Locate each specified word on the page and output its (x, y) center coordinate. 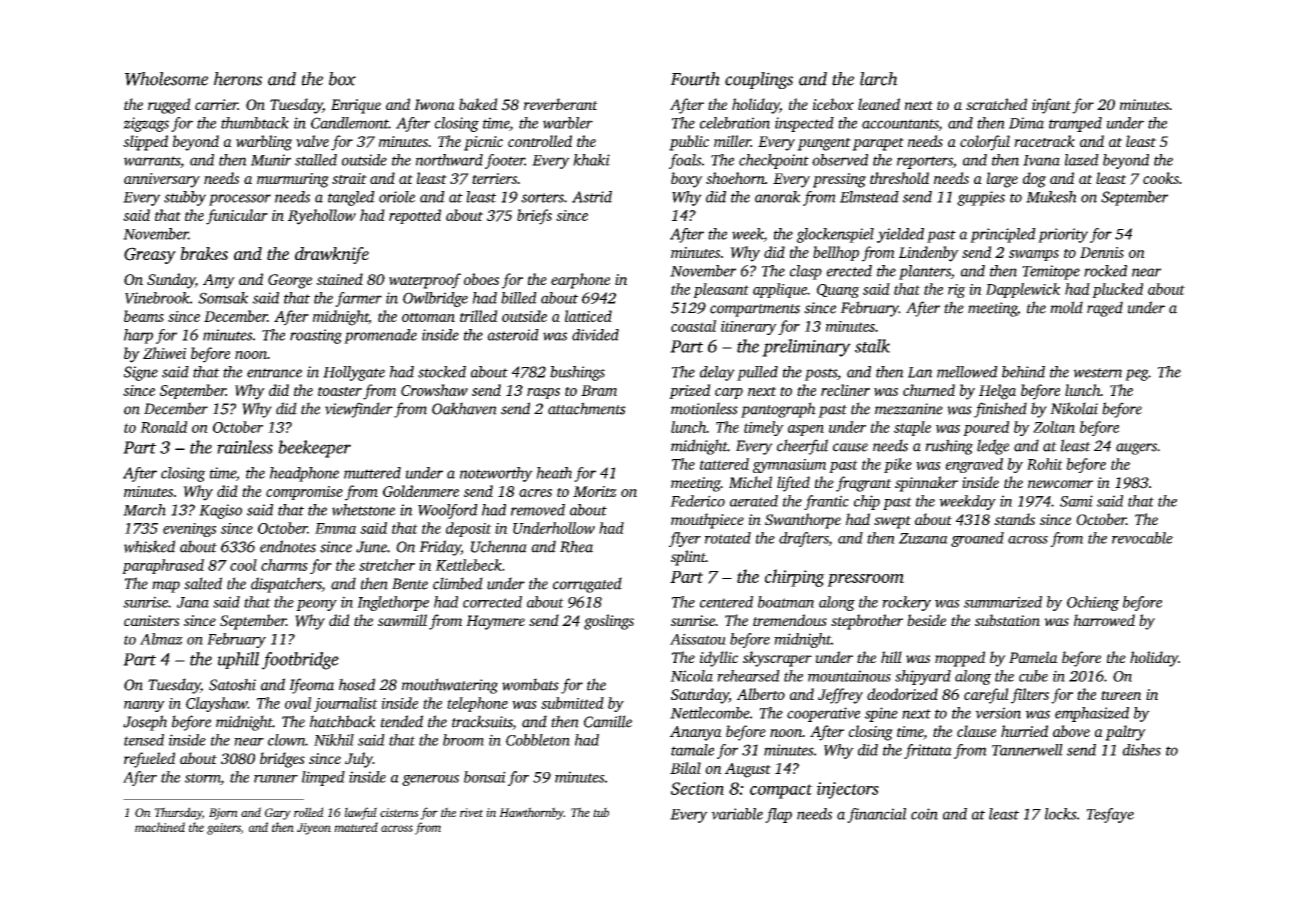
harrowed (1104, 620)
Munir (271, 160)
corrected (492, 602)
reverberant (561, 104)
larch (879, 79)
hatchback (343, 721)
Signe (141, 373)
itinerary (749, 328)
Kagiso (220, 511)
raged (1105, 309)
